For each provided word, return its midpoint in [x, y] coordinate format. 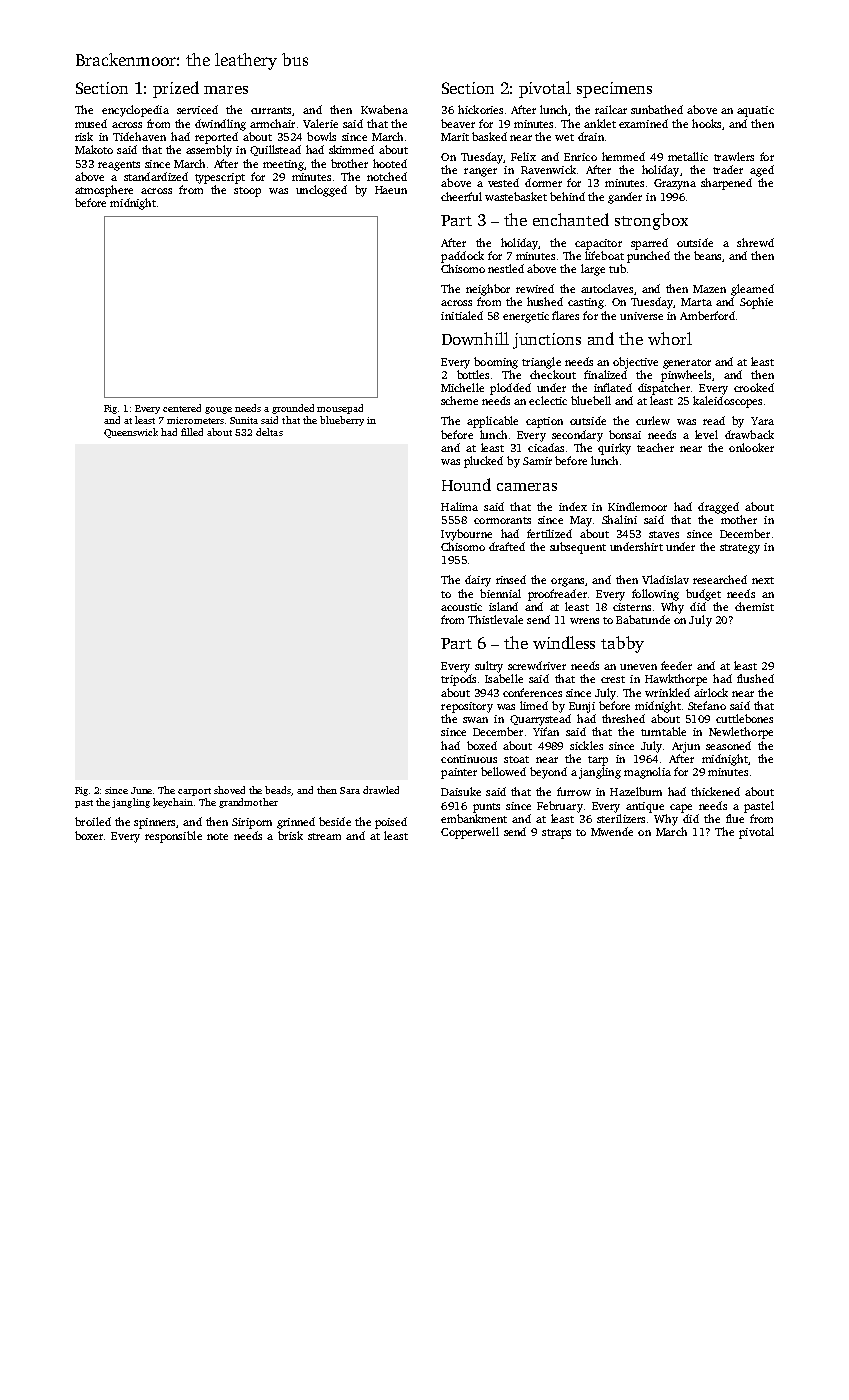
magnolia [647, 773]
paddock [462, 257]
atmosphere [104, 191]
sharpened [726, 184]
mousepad [340, 409]
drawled [381, 790]
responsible [173, 837]
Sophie [756, 303]
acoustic [461, 607]
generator [687, 364]
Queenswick [131, 433]
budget [703, 595]
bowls [321, 136]
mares [226, 90]
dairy [478, 581]
